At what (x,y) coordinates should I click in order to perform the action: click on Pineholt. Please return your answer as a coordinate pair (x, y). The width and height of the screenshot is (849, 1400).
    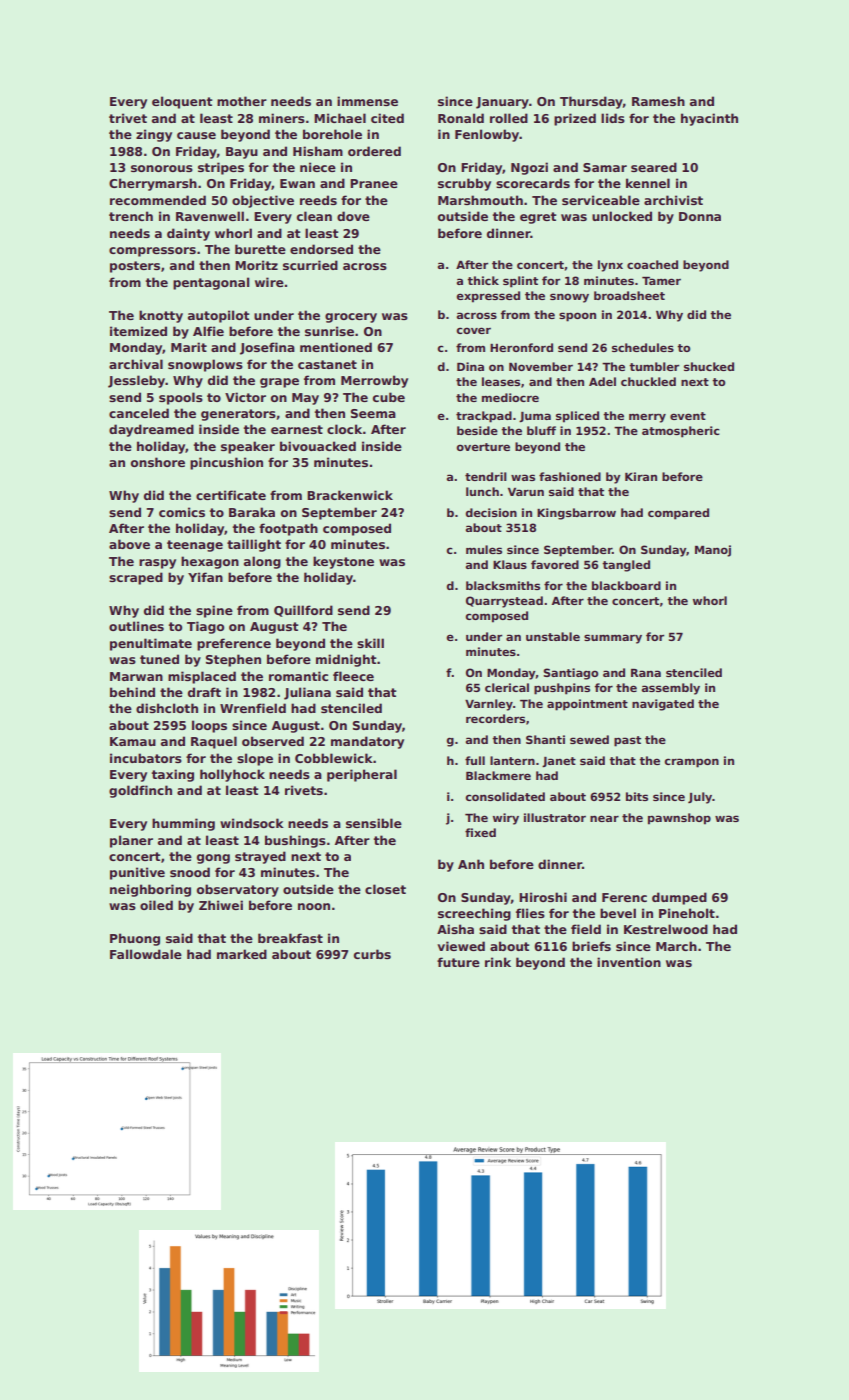
    Looking at the image, I should click on (687, 913).
